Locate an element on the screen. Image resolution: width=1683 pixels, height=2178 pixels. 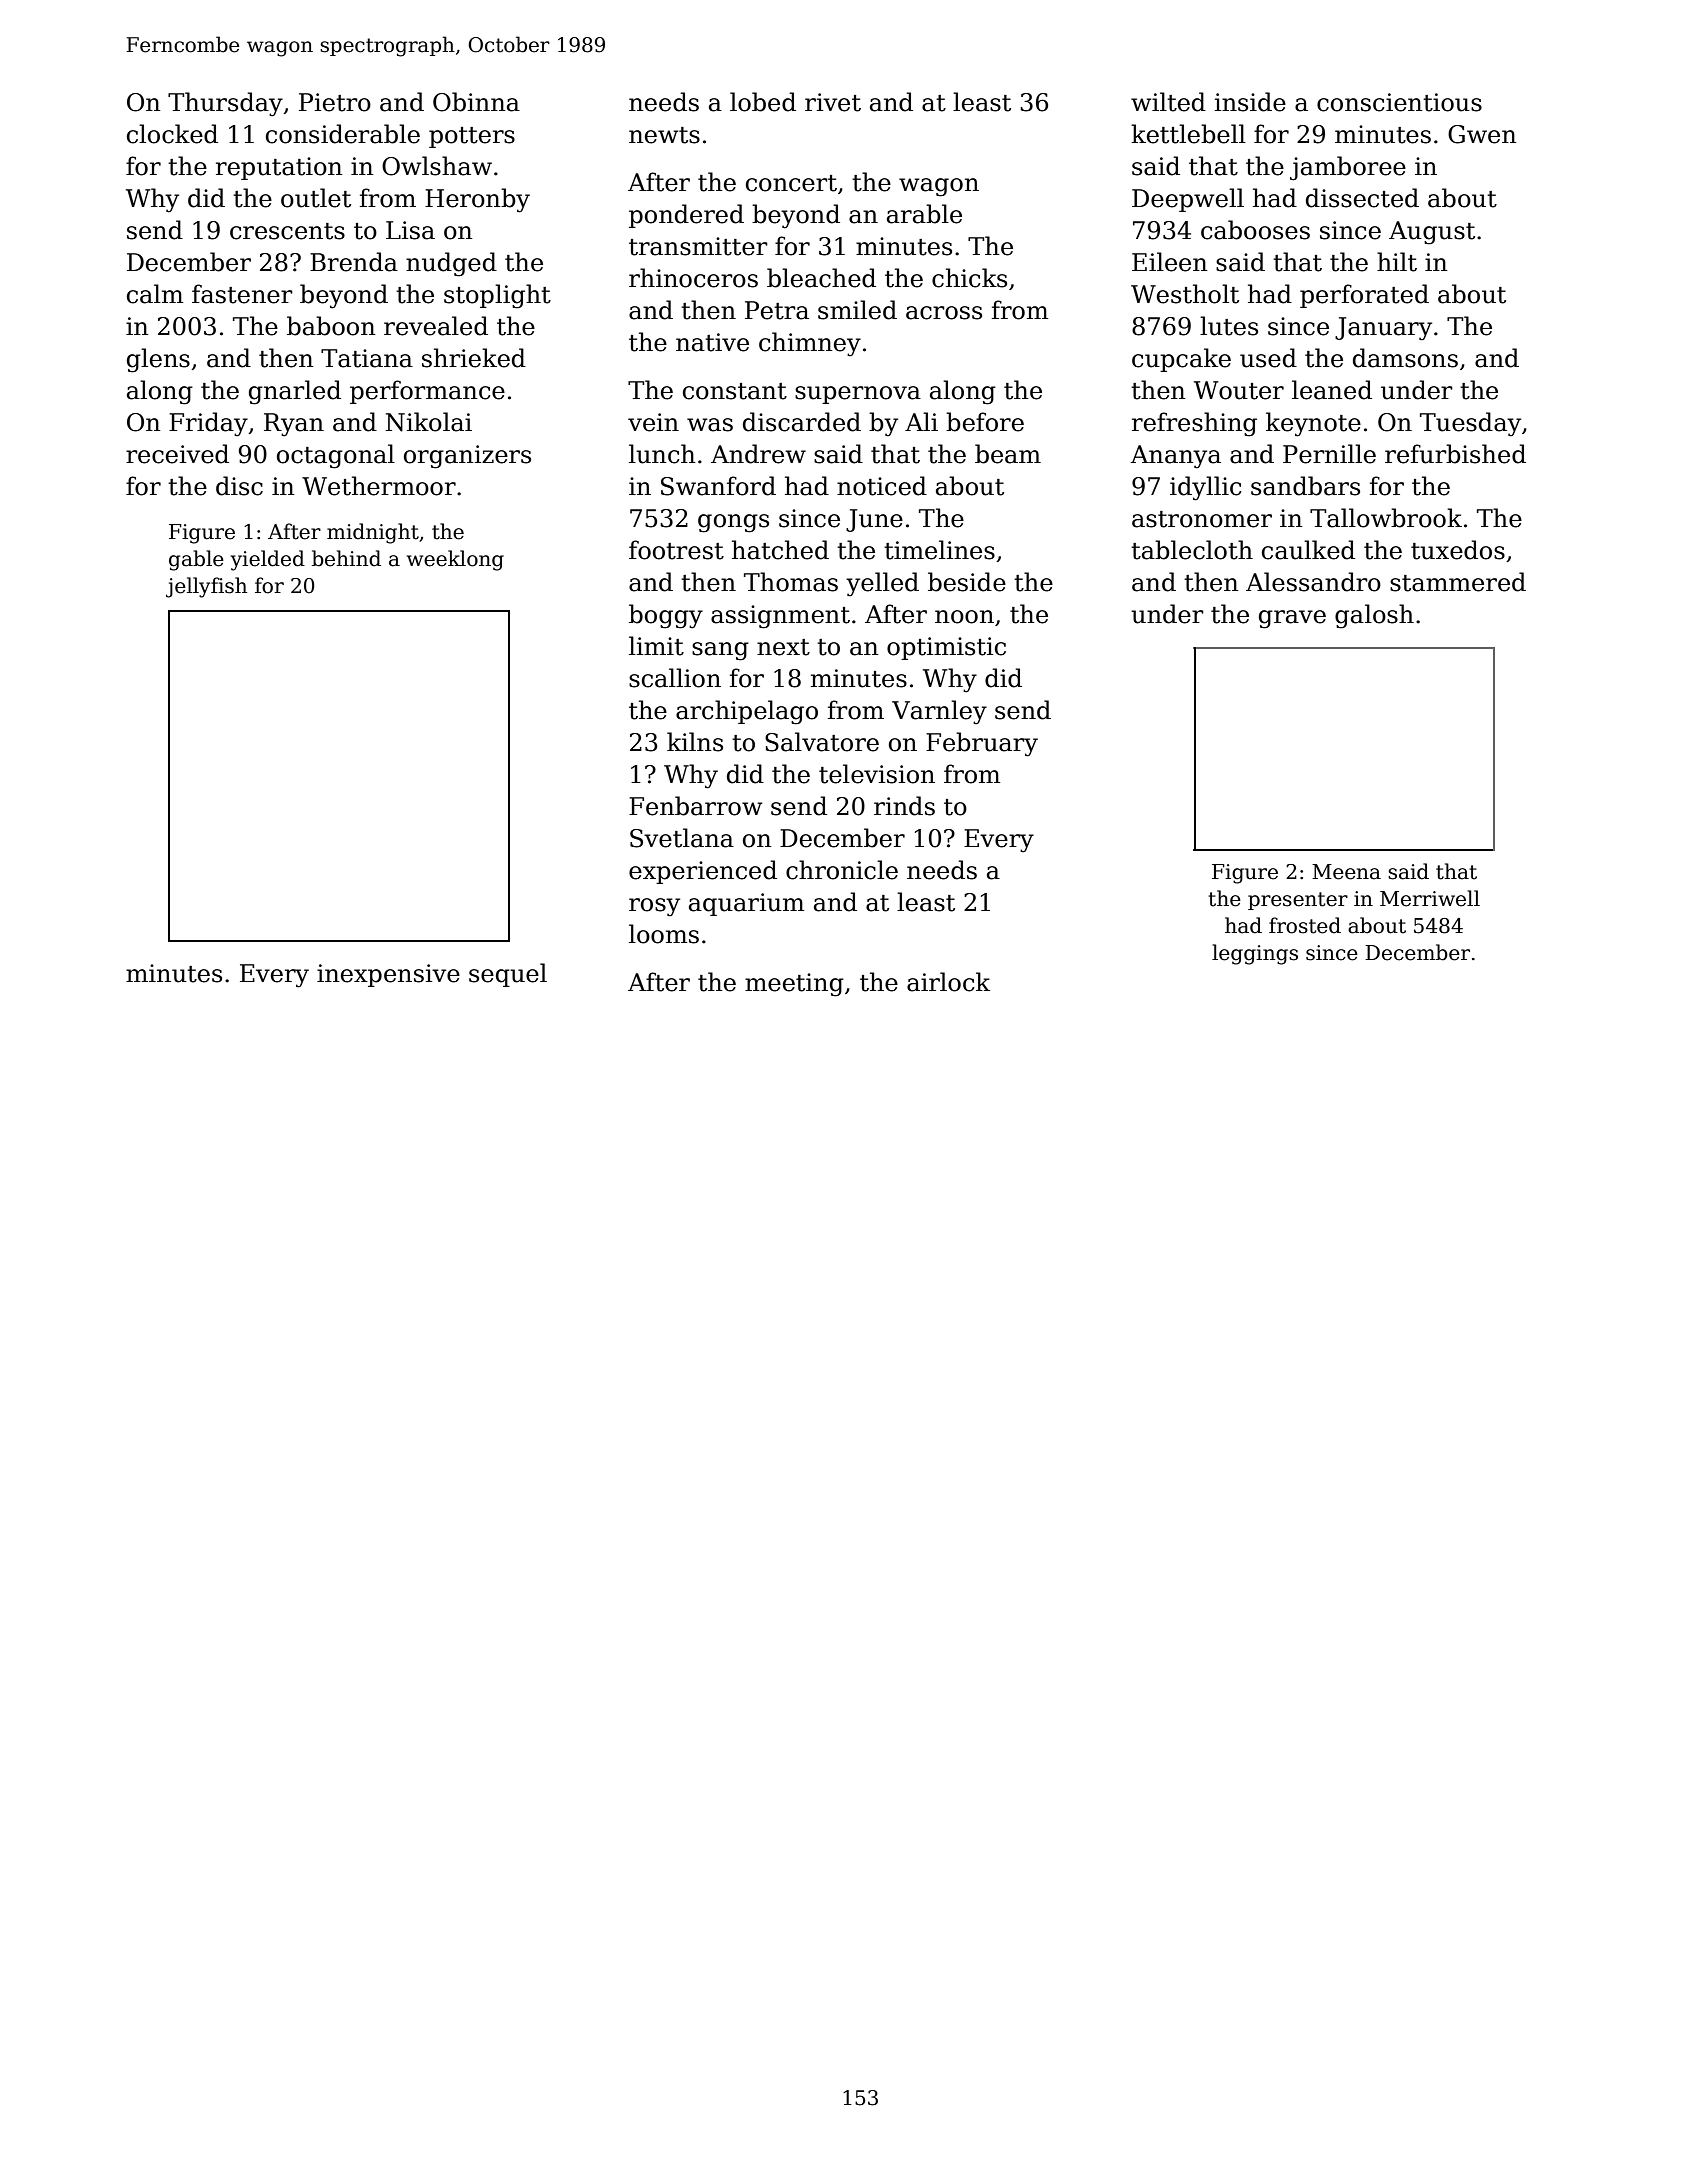
outlet is located at coordinates (316, 198).
